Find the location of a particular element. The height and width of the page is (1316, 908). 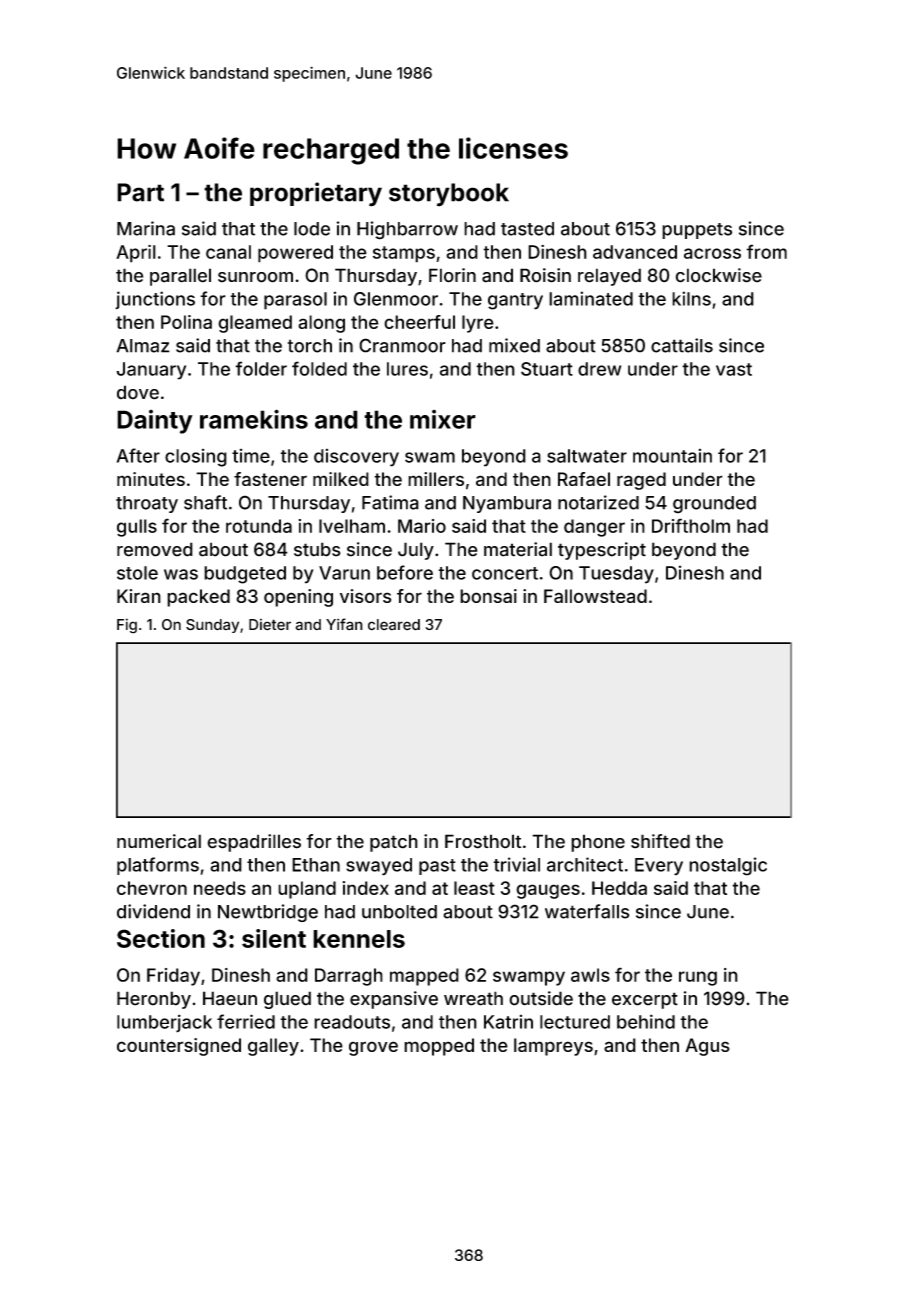

wreath is located at coordinates (473, 998).
